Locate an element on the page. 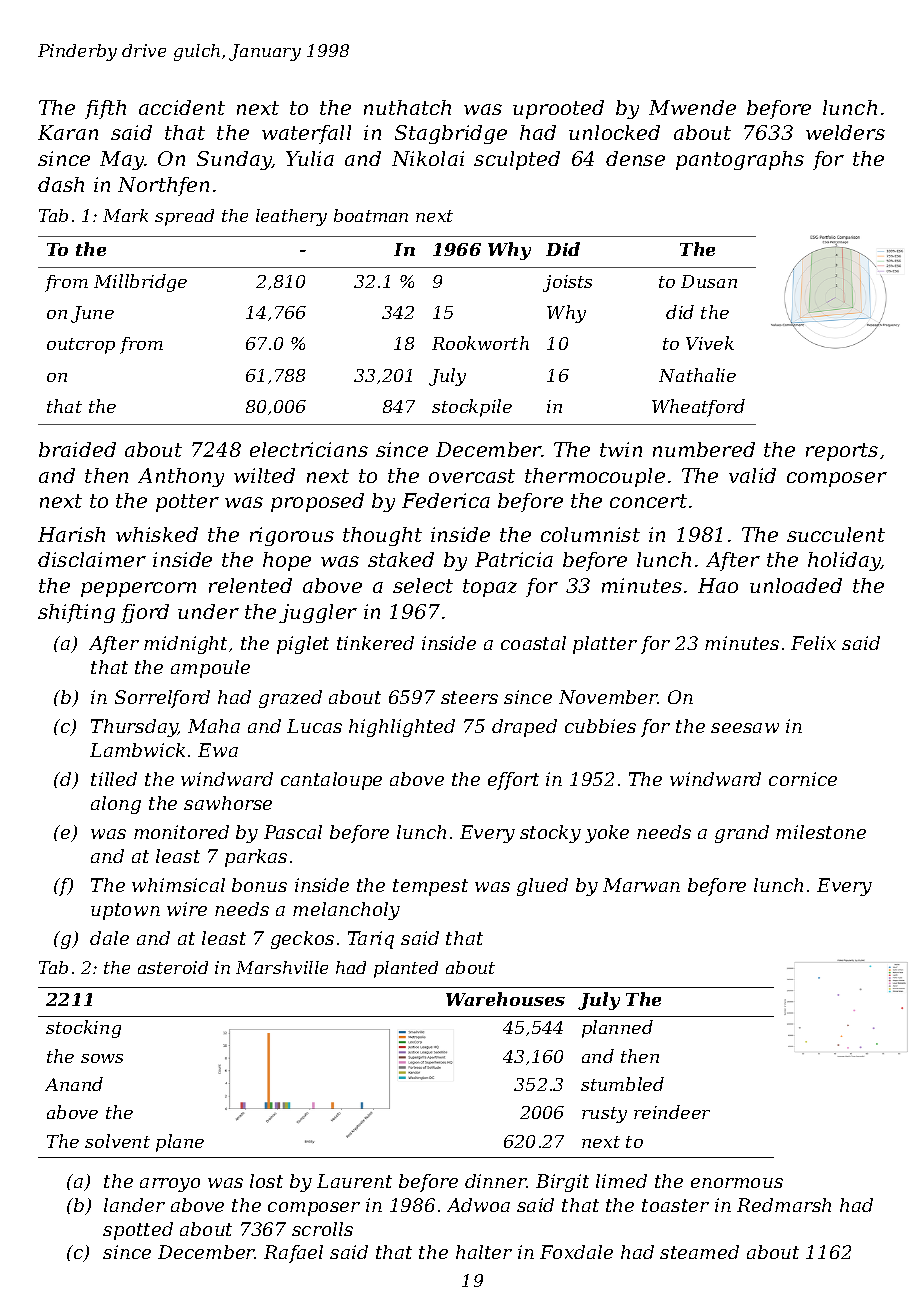 The height and width of the image is (1308, 924). stocking is located at coordinates (83, 1029).
